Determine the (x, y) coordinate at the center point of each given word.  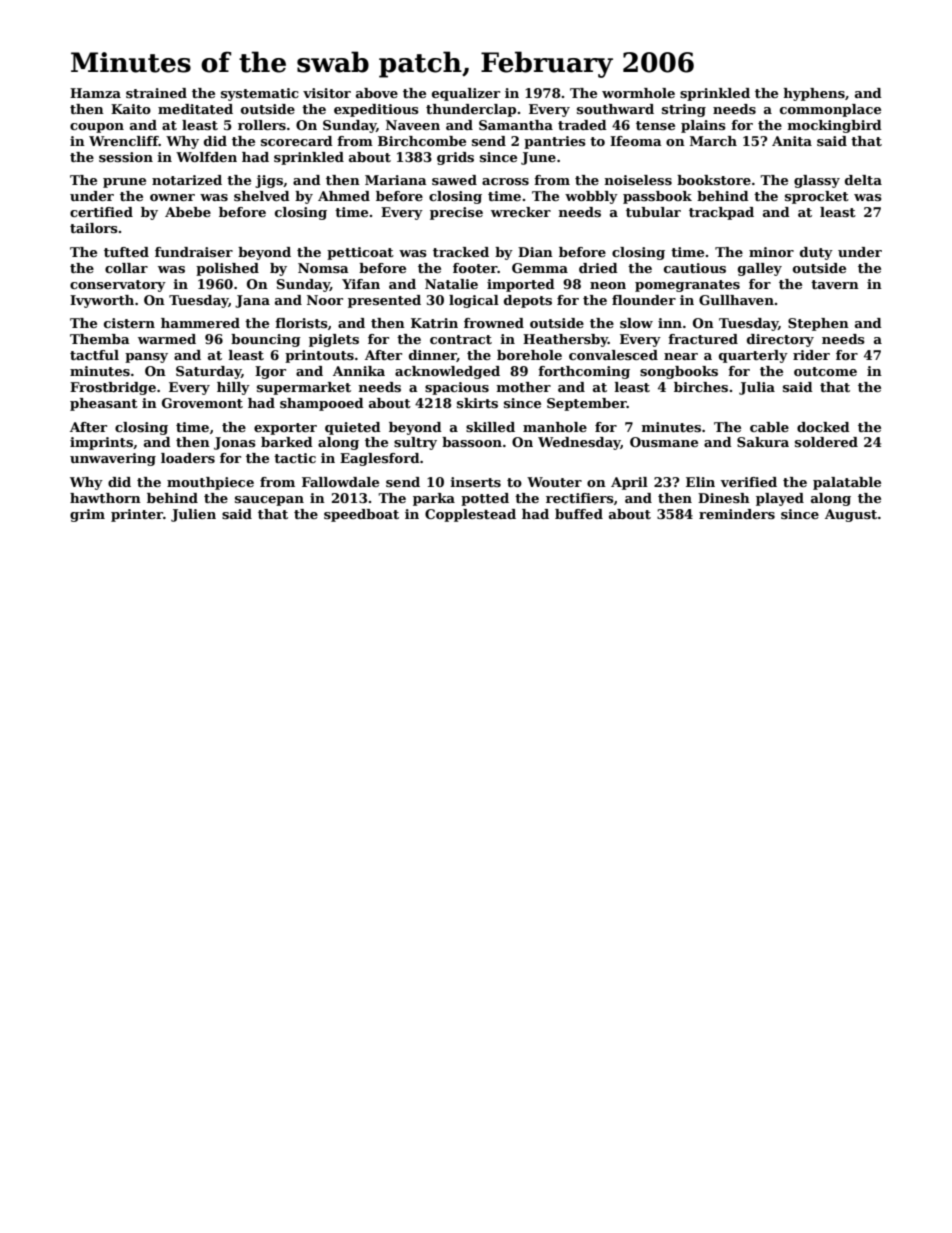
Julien (193, 515)
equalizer (466, 94)
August (851, 515)
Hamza (95, 93)
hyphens (814, 94)
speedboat (361, 515)
